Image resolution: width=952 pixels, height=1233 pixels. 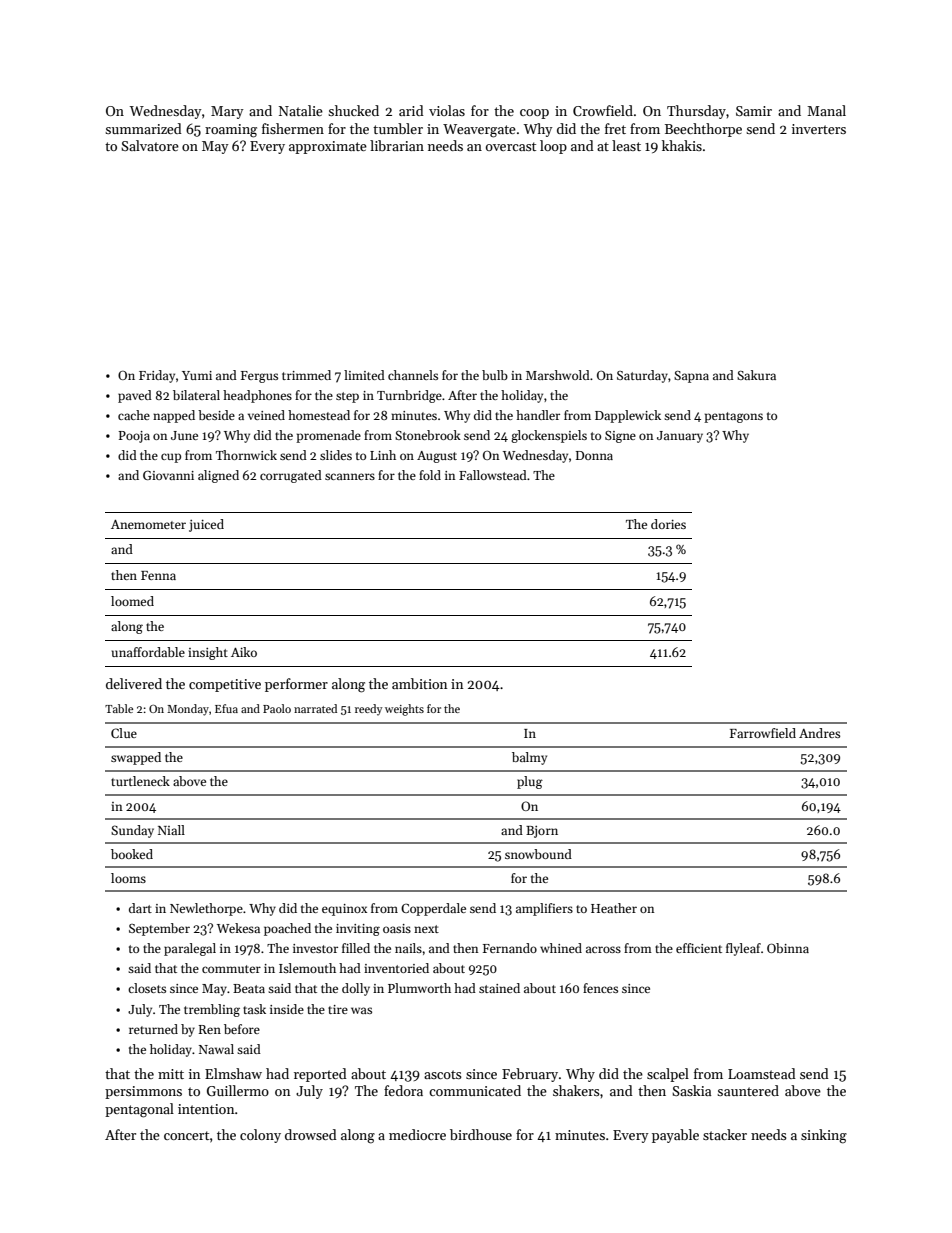 What do you see at coordinates (419, 683) in the screenshot?
I see `ambition` at bounding box center [419, 683].
